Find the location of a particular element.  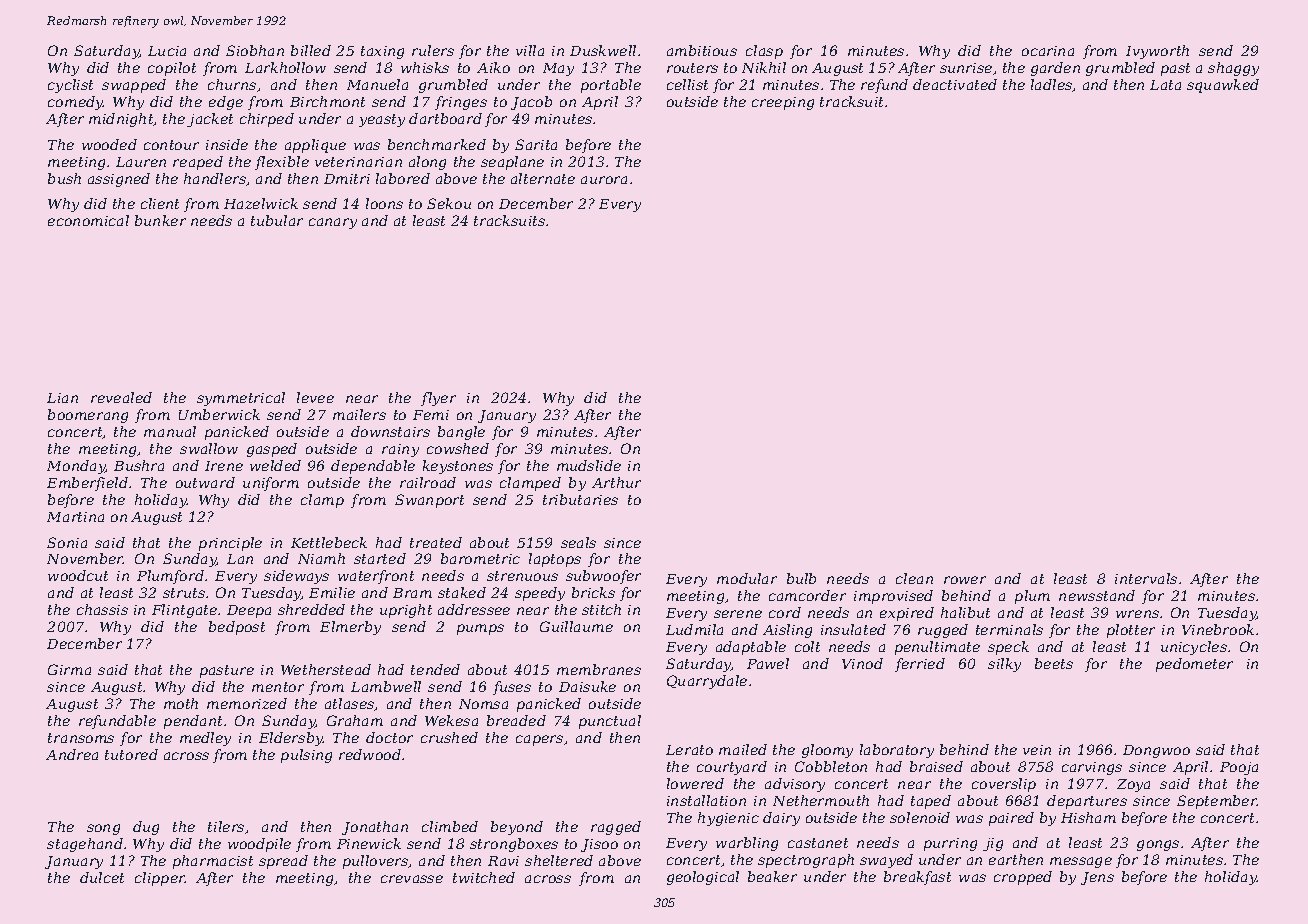

Jens is located at coordinates (1097, 878).
